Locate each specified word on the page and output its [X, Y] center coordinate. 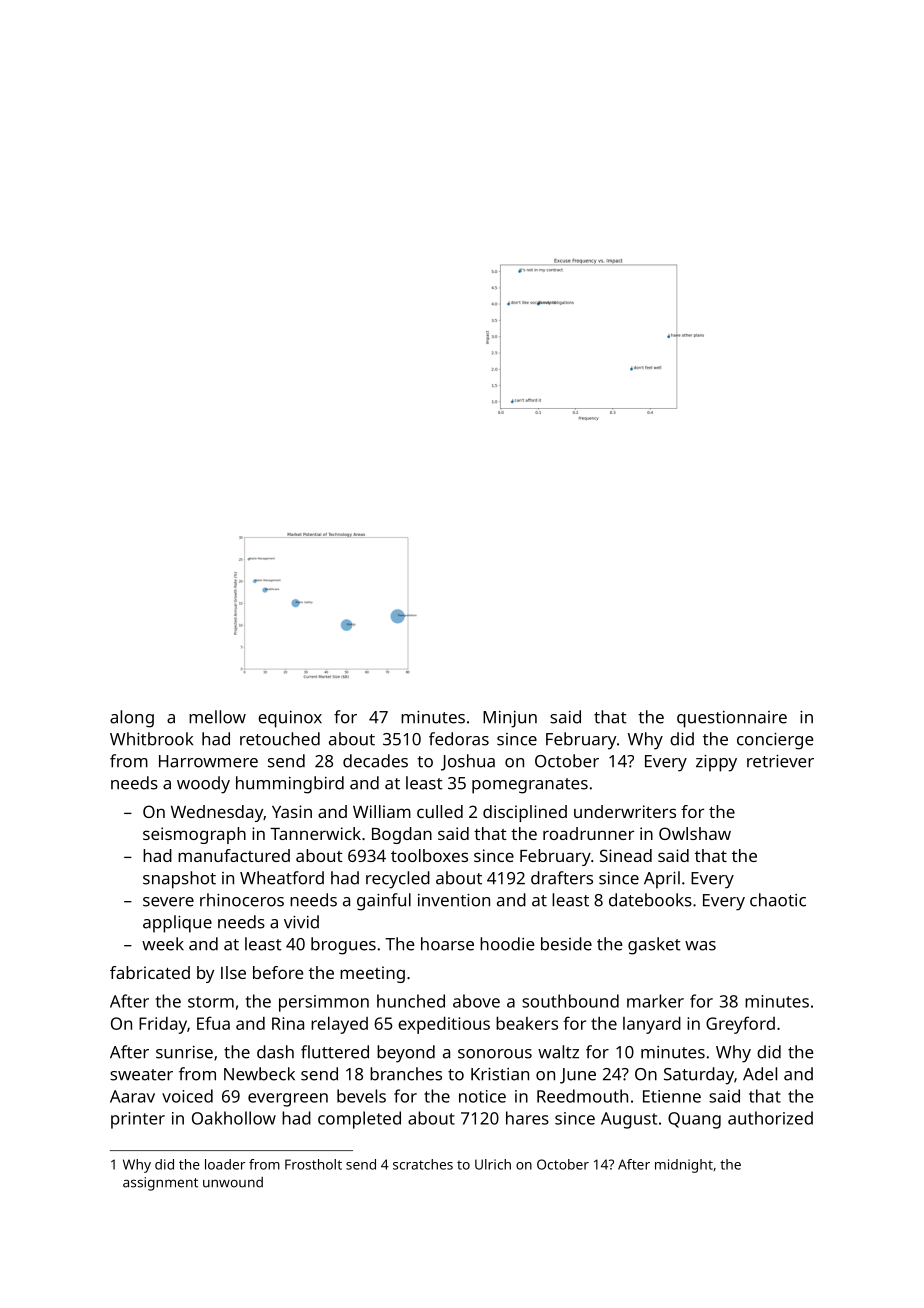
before [278, 972]
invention [454, 900]
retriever [780, 761]
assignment [160, 1184]
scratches [423, 1164]
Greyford [740, 1025]
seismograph [194, 835]
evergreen [288, 1100]
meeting [372, 974]
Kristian [500, 1074]
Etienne [672, 1096]
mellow [217, 717]
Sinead [626, 855]
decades [375, 761]
